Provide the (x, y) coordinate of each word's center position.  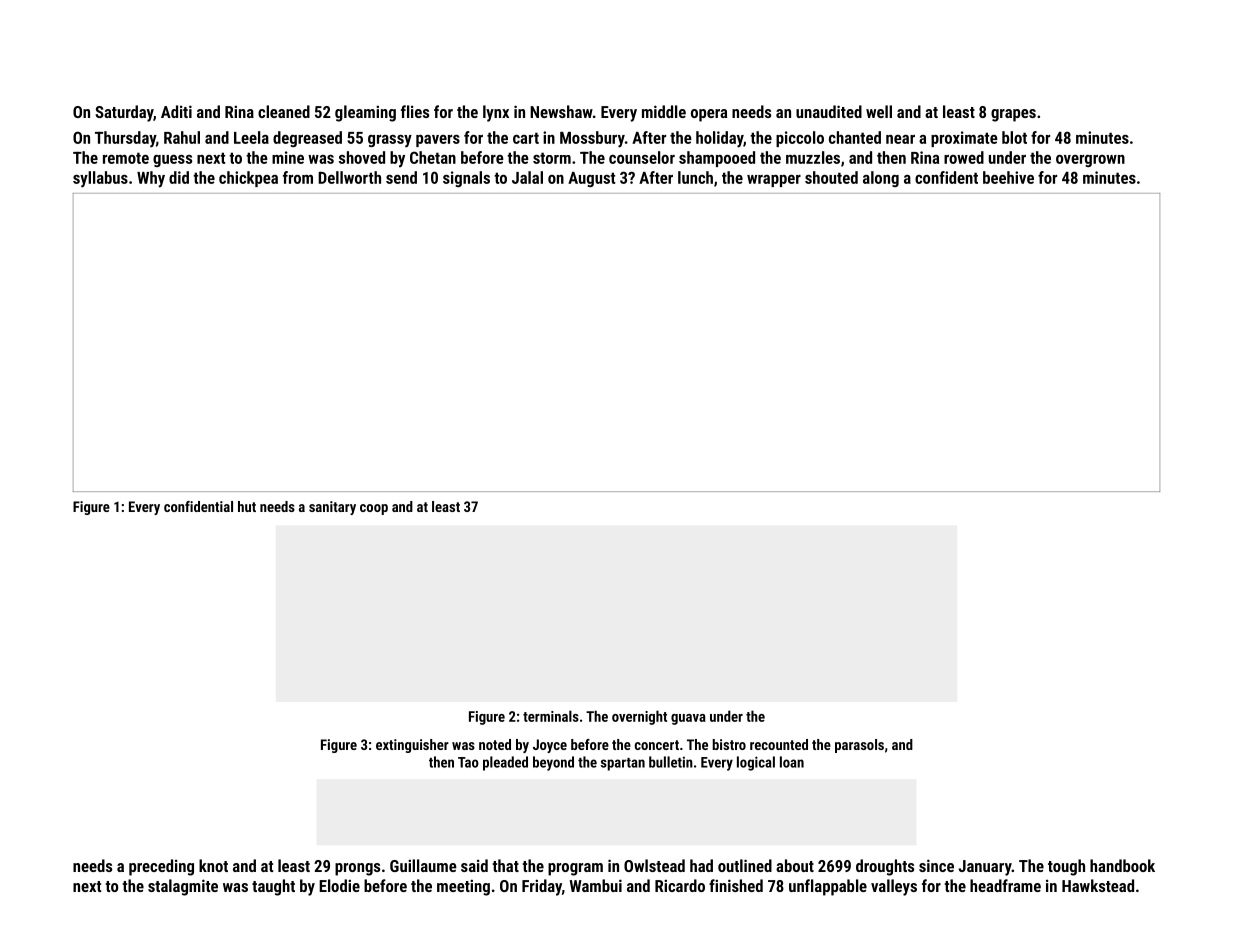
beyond (553, 763)
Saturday (124, 113)
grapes (1013, 115)
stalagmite (183, 887)
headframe (1005, 885)
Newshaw (561, 111)
